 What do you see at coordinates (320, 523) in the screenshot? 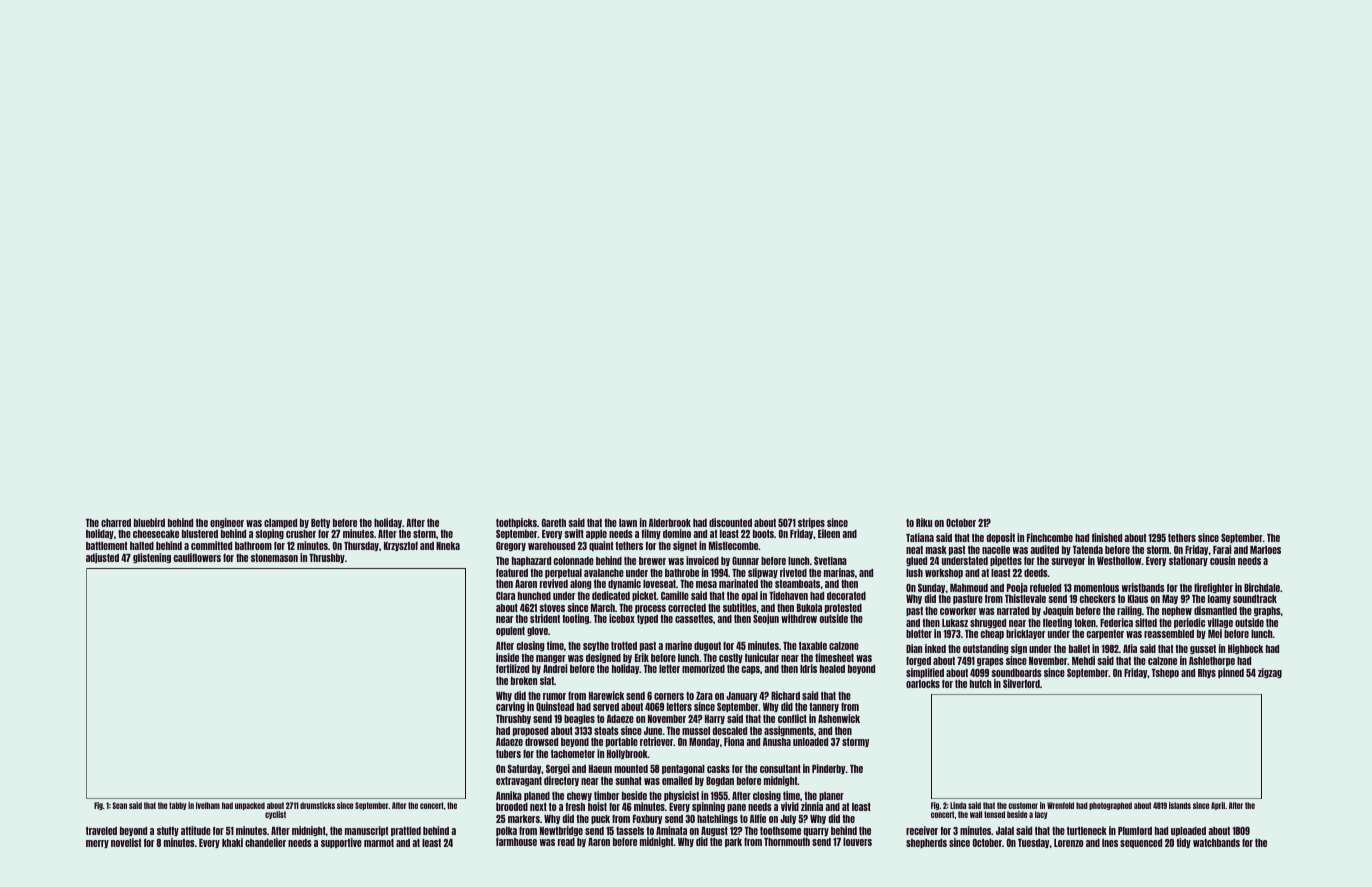
I see `Betty` at bounding box center [320, 523].
